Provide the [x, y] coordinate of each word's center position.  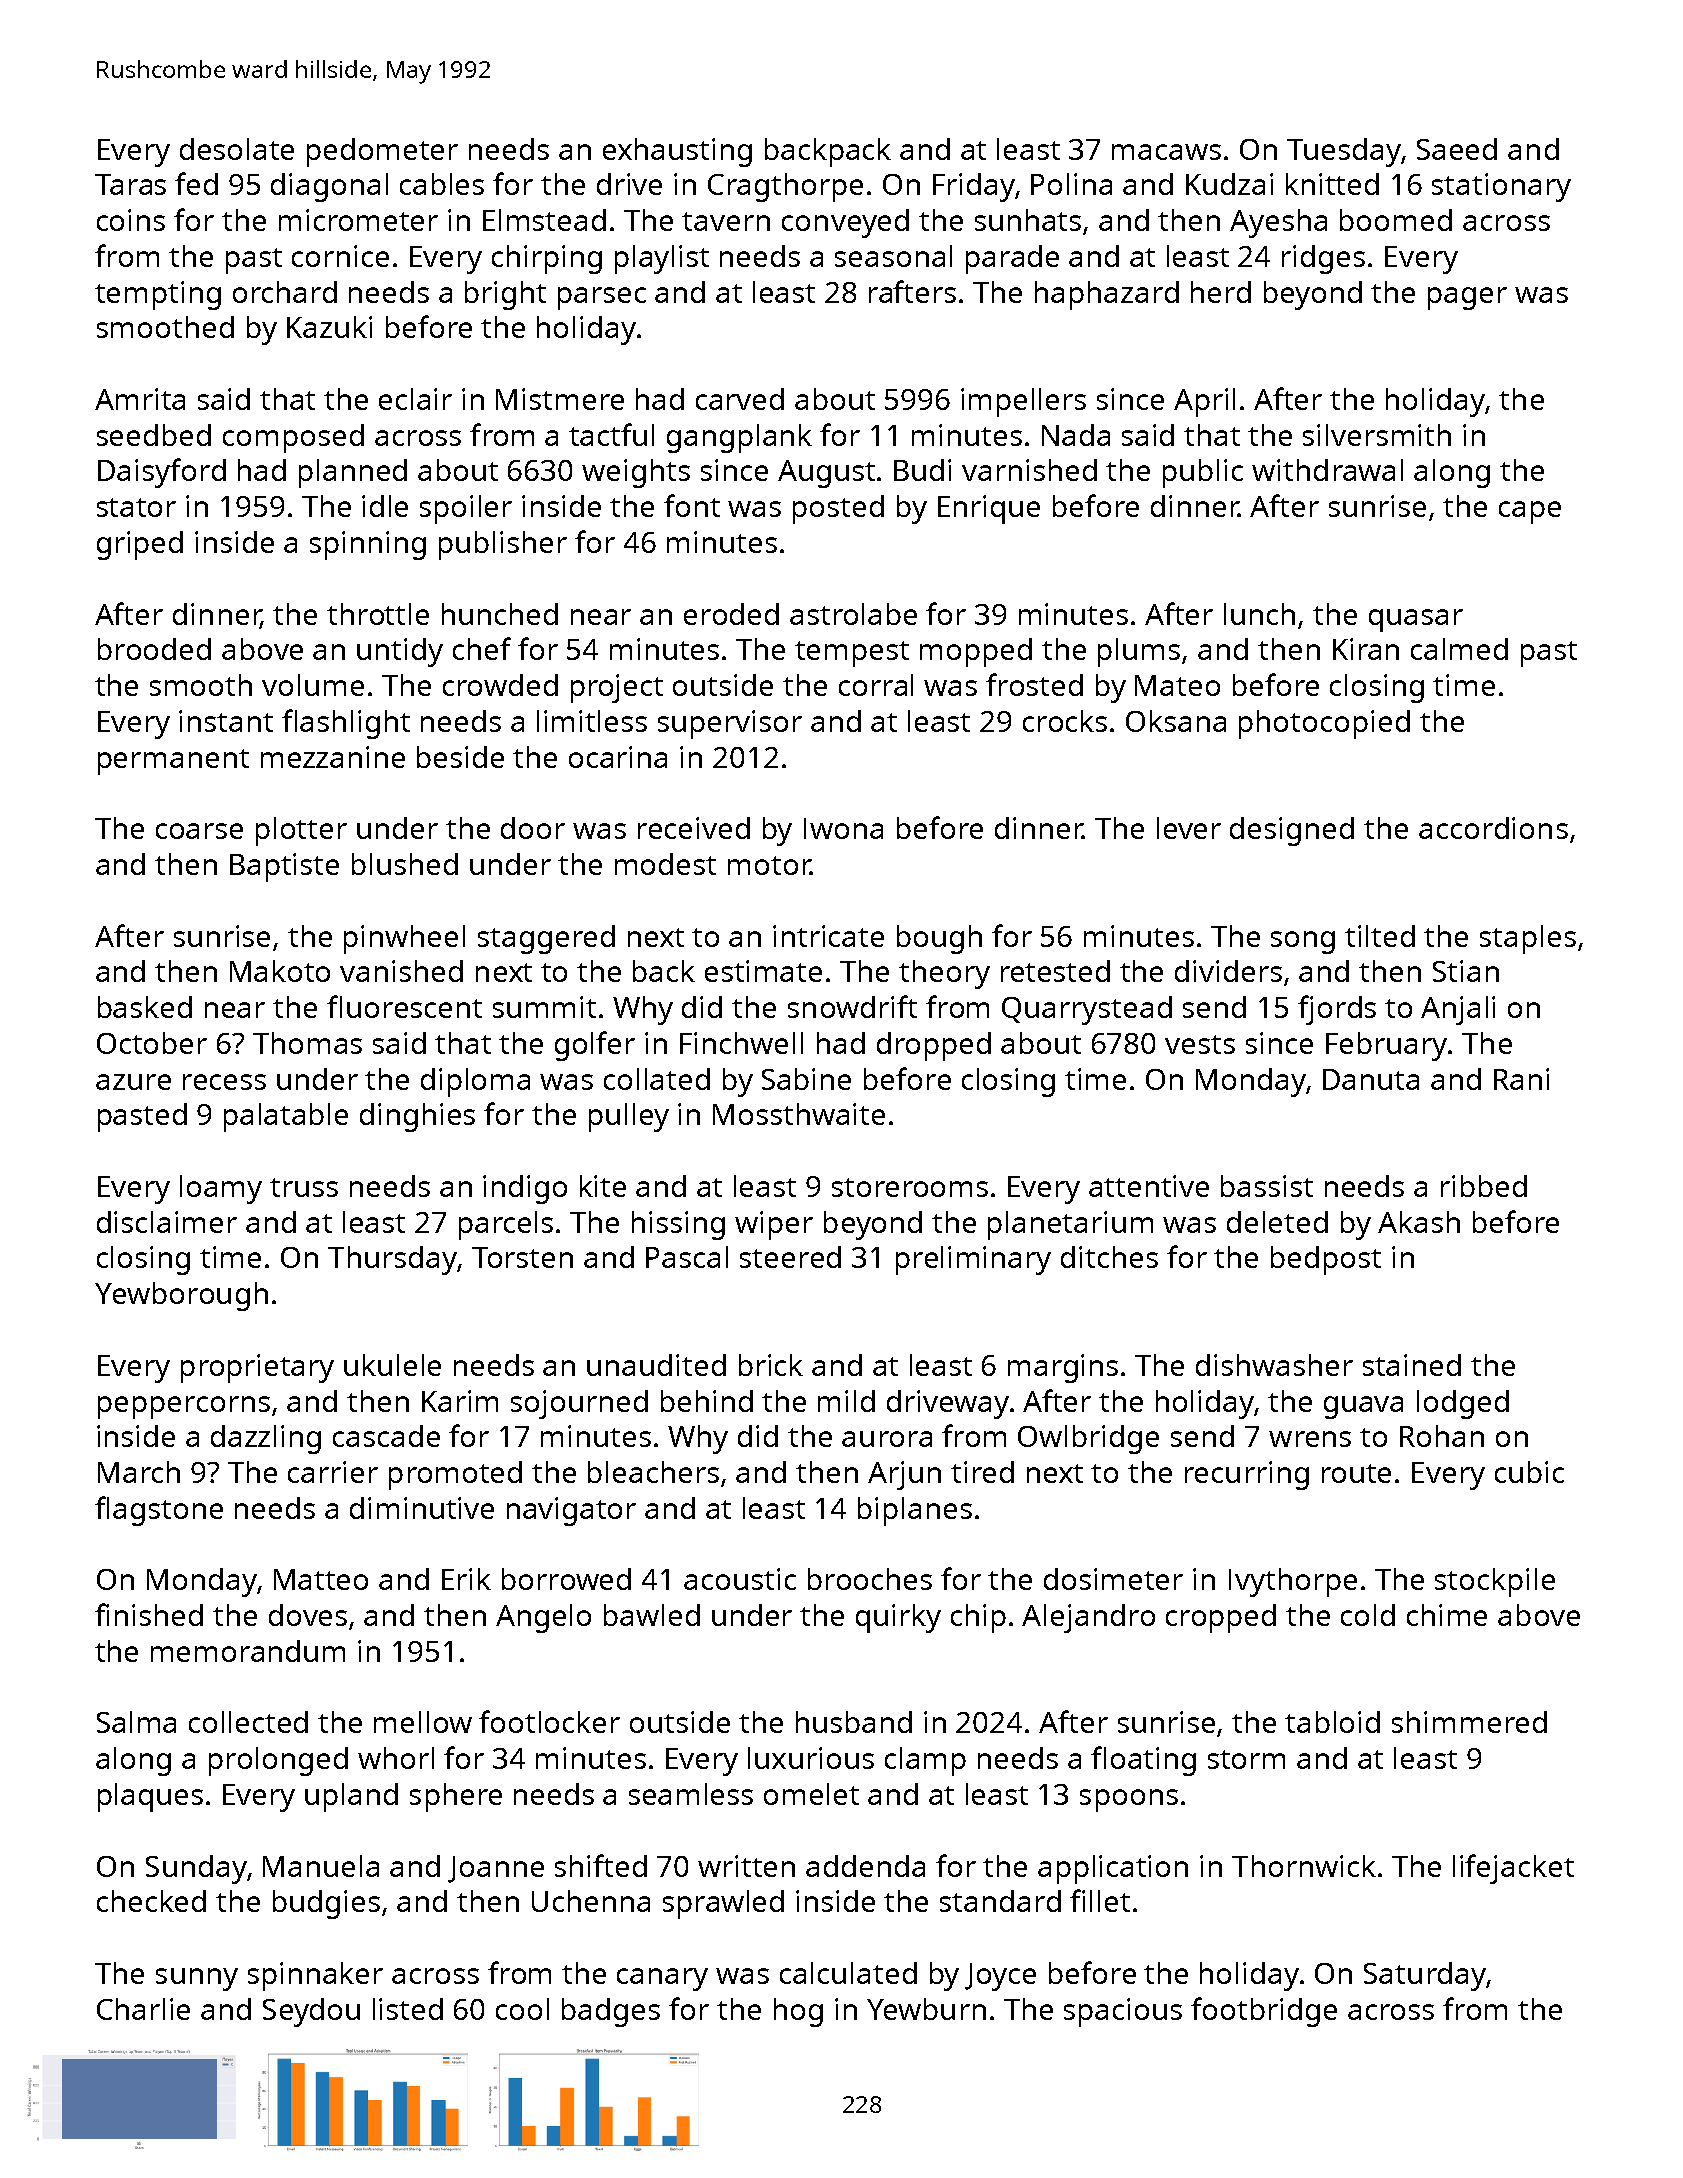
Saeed [1457, 149]
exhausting [677, 152]
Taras [130, 184]
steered [790, 1257]
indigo [525, 1189]
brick [771, 1365]
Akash [1419, 1222]
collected [248, 1722]
